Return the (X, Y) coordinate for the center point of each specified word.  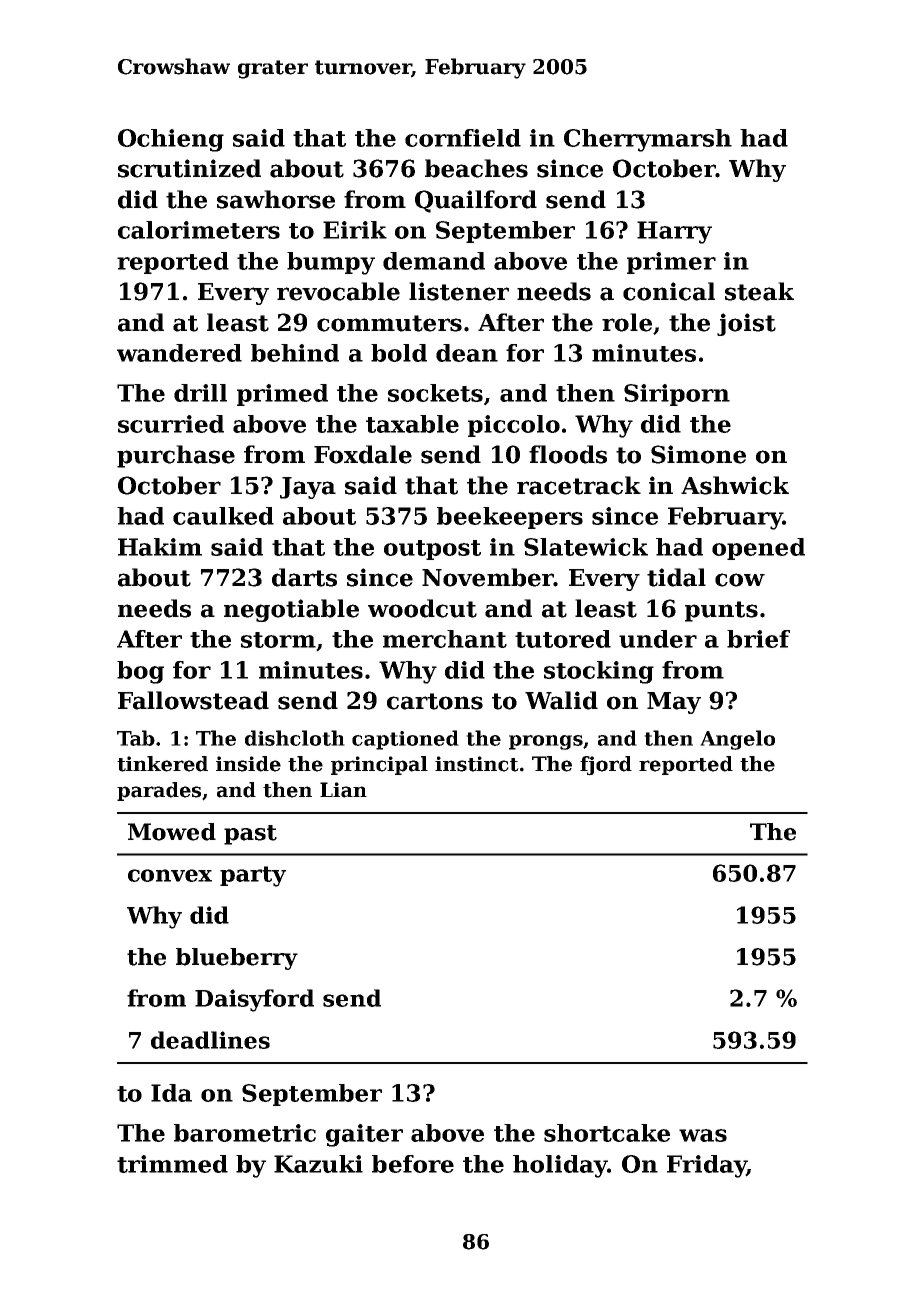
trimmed (172, 1164)
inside (248, 764)
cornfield (463, 138)
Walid (561, 700)
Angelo (737, 740)
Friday (707, 1166)
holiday (560, 1166)
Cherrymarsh (648, 140)
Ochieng (171, 140)
